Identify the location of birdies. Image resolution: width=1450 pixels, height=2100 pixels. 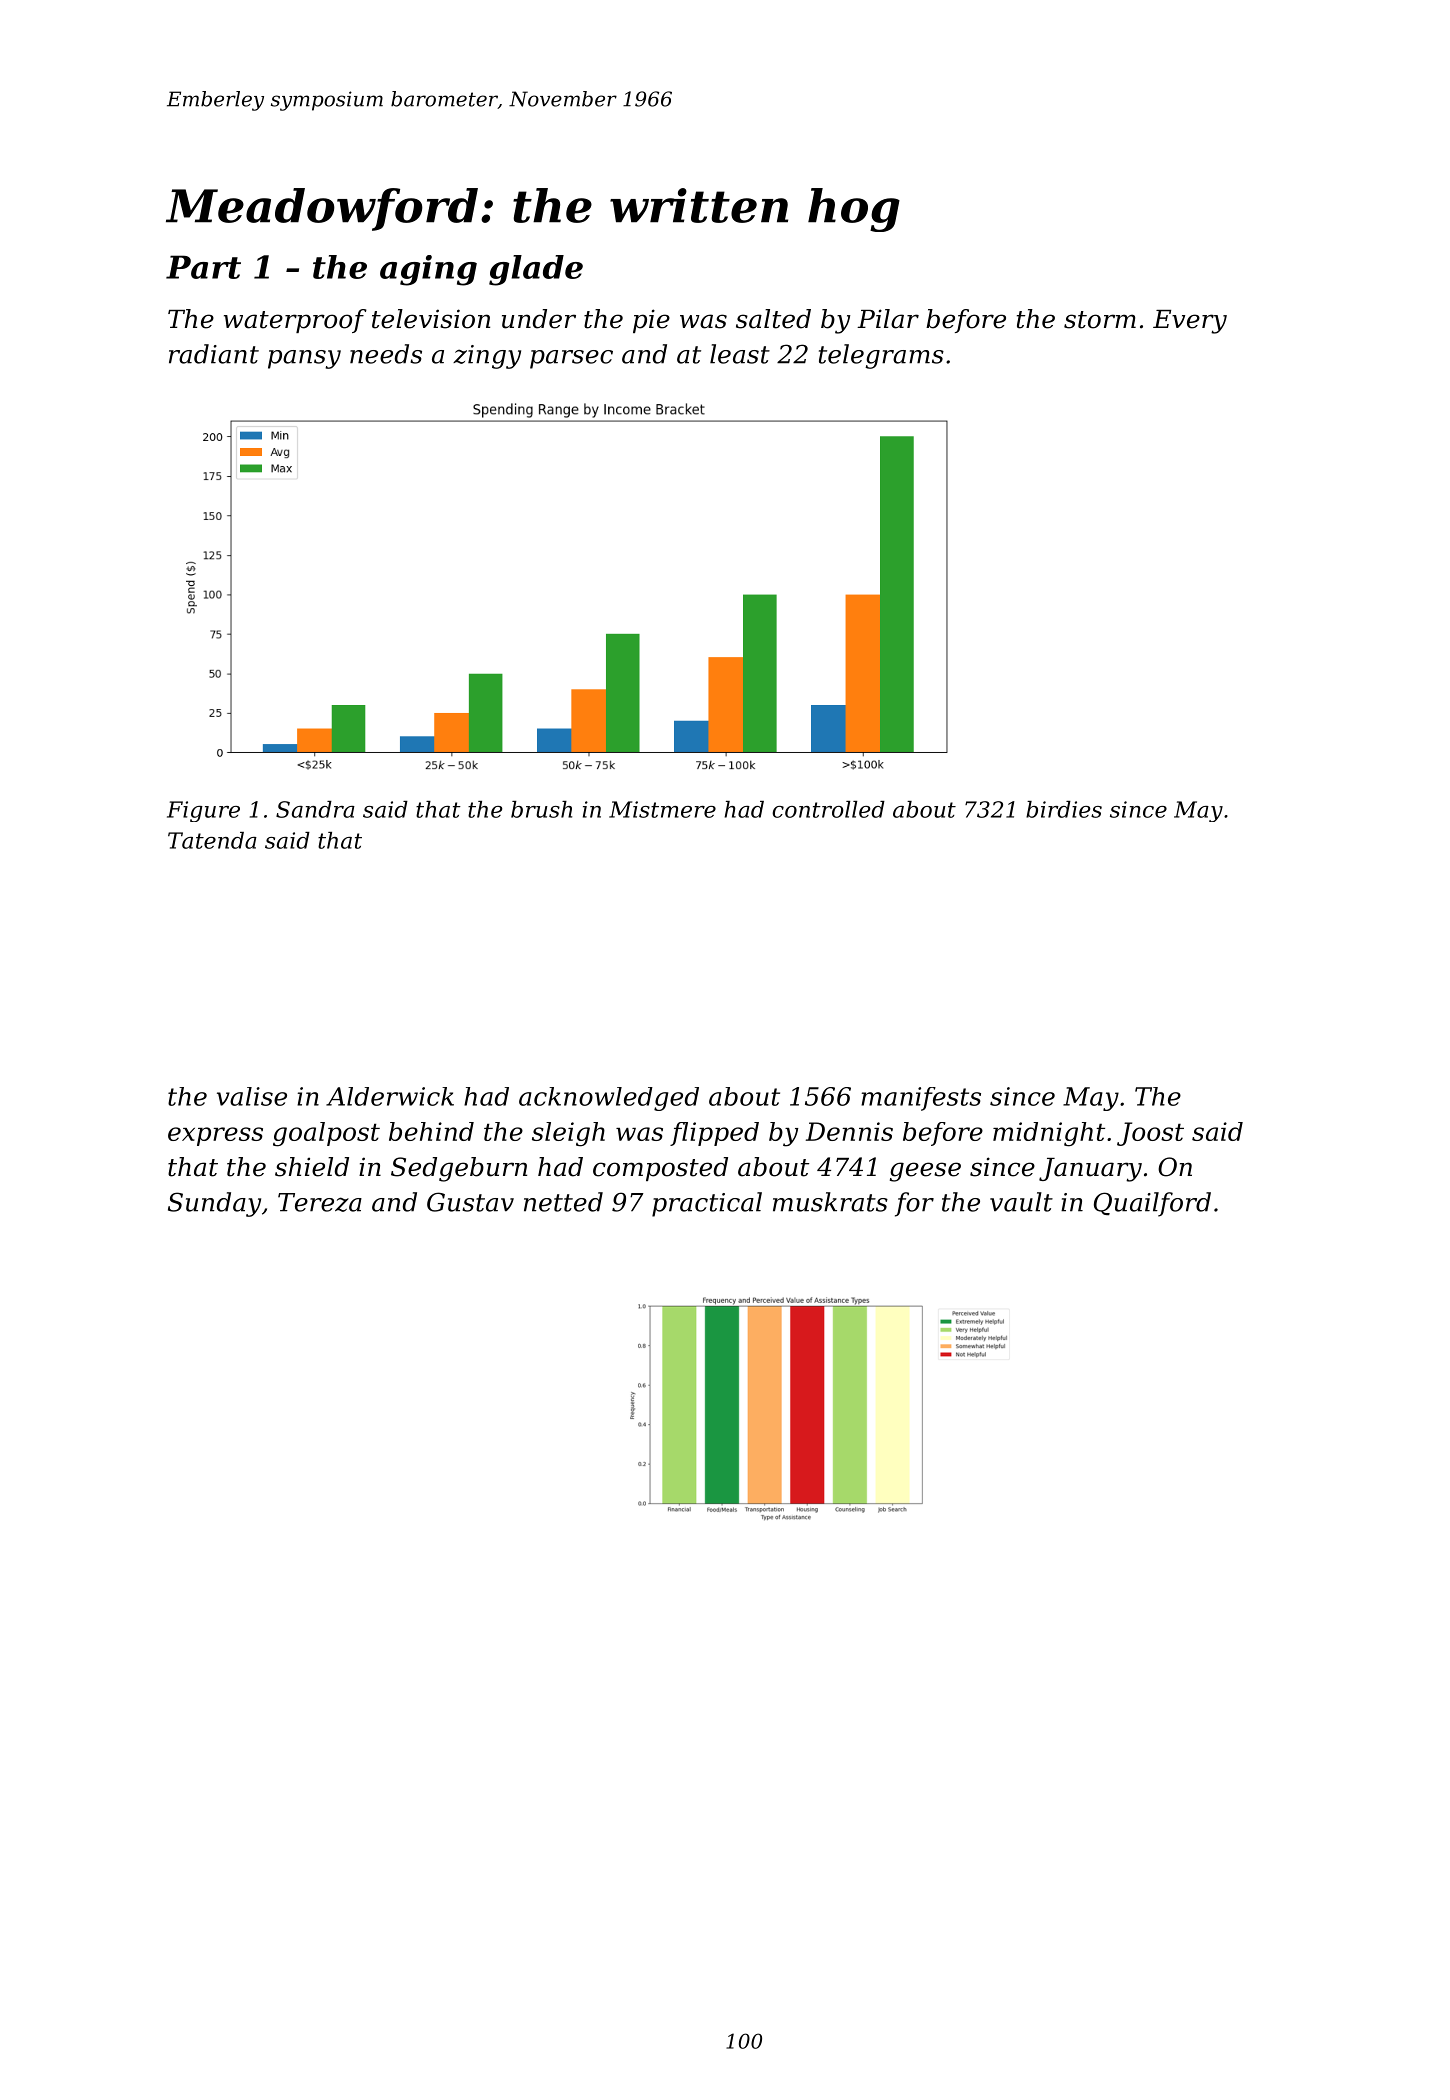
(1064, 809).
